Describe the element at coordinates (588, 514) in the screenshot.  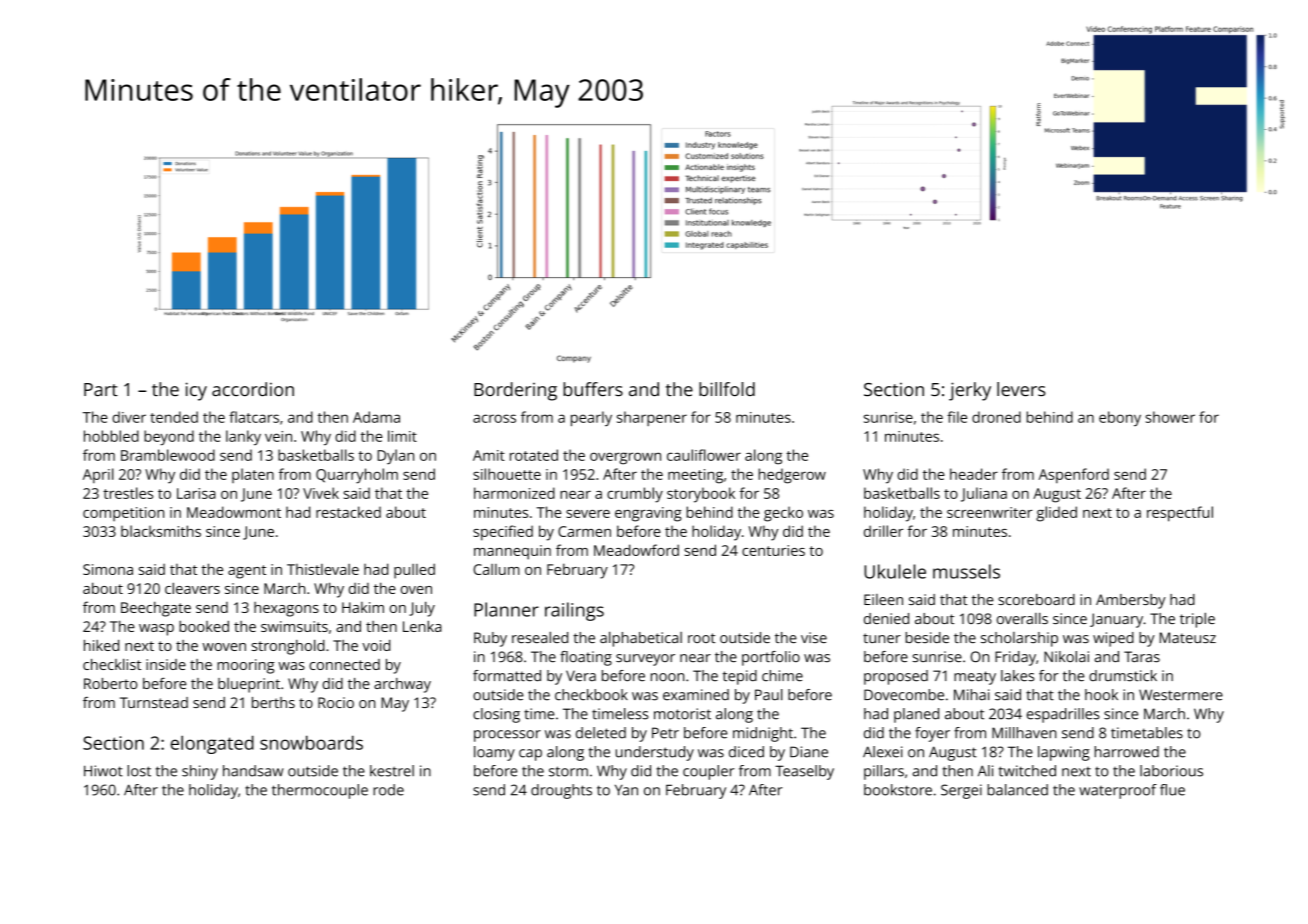
I see `severe` at that location.
